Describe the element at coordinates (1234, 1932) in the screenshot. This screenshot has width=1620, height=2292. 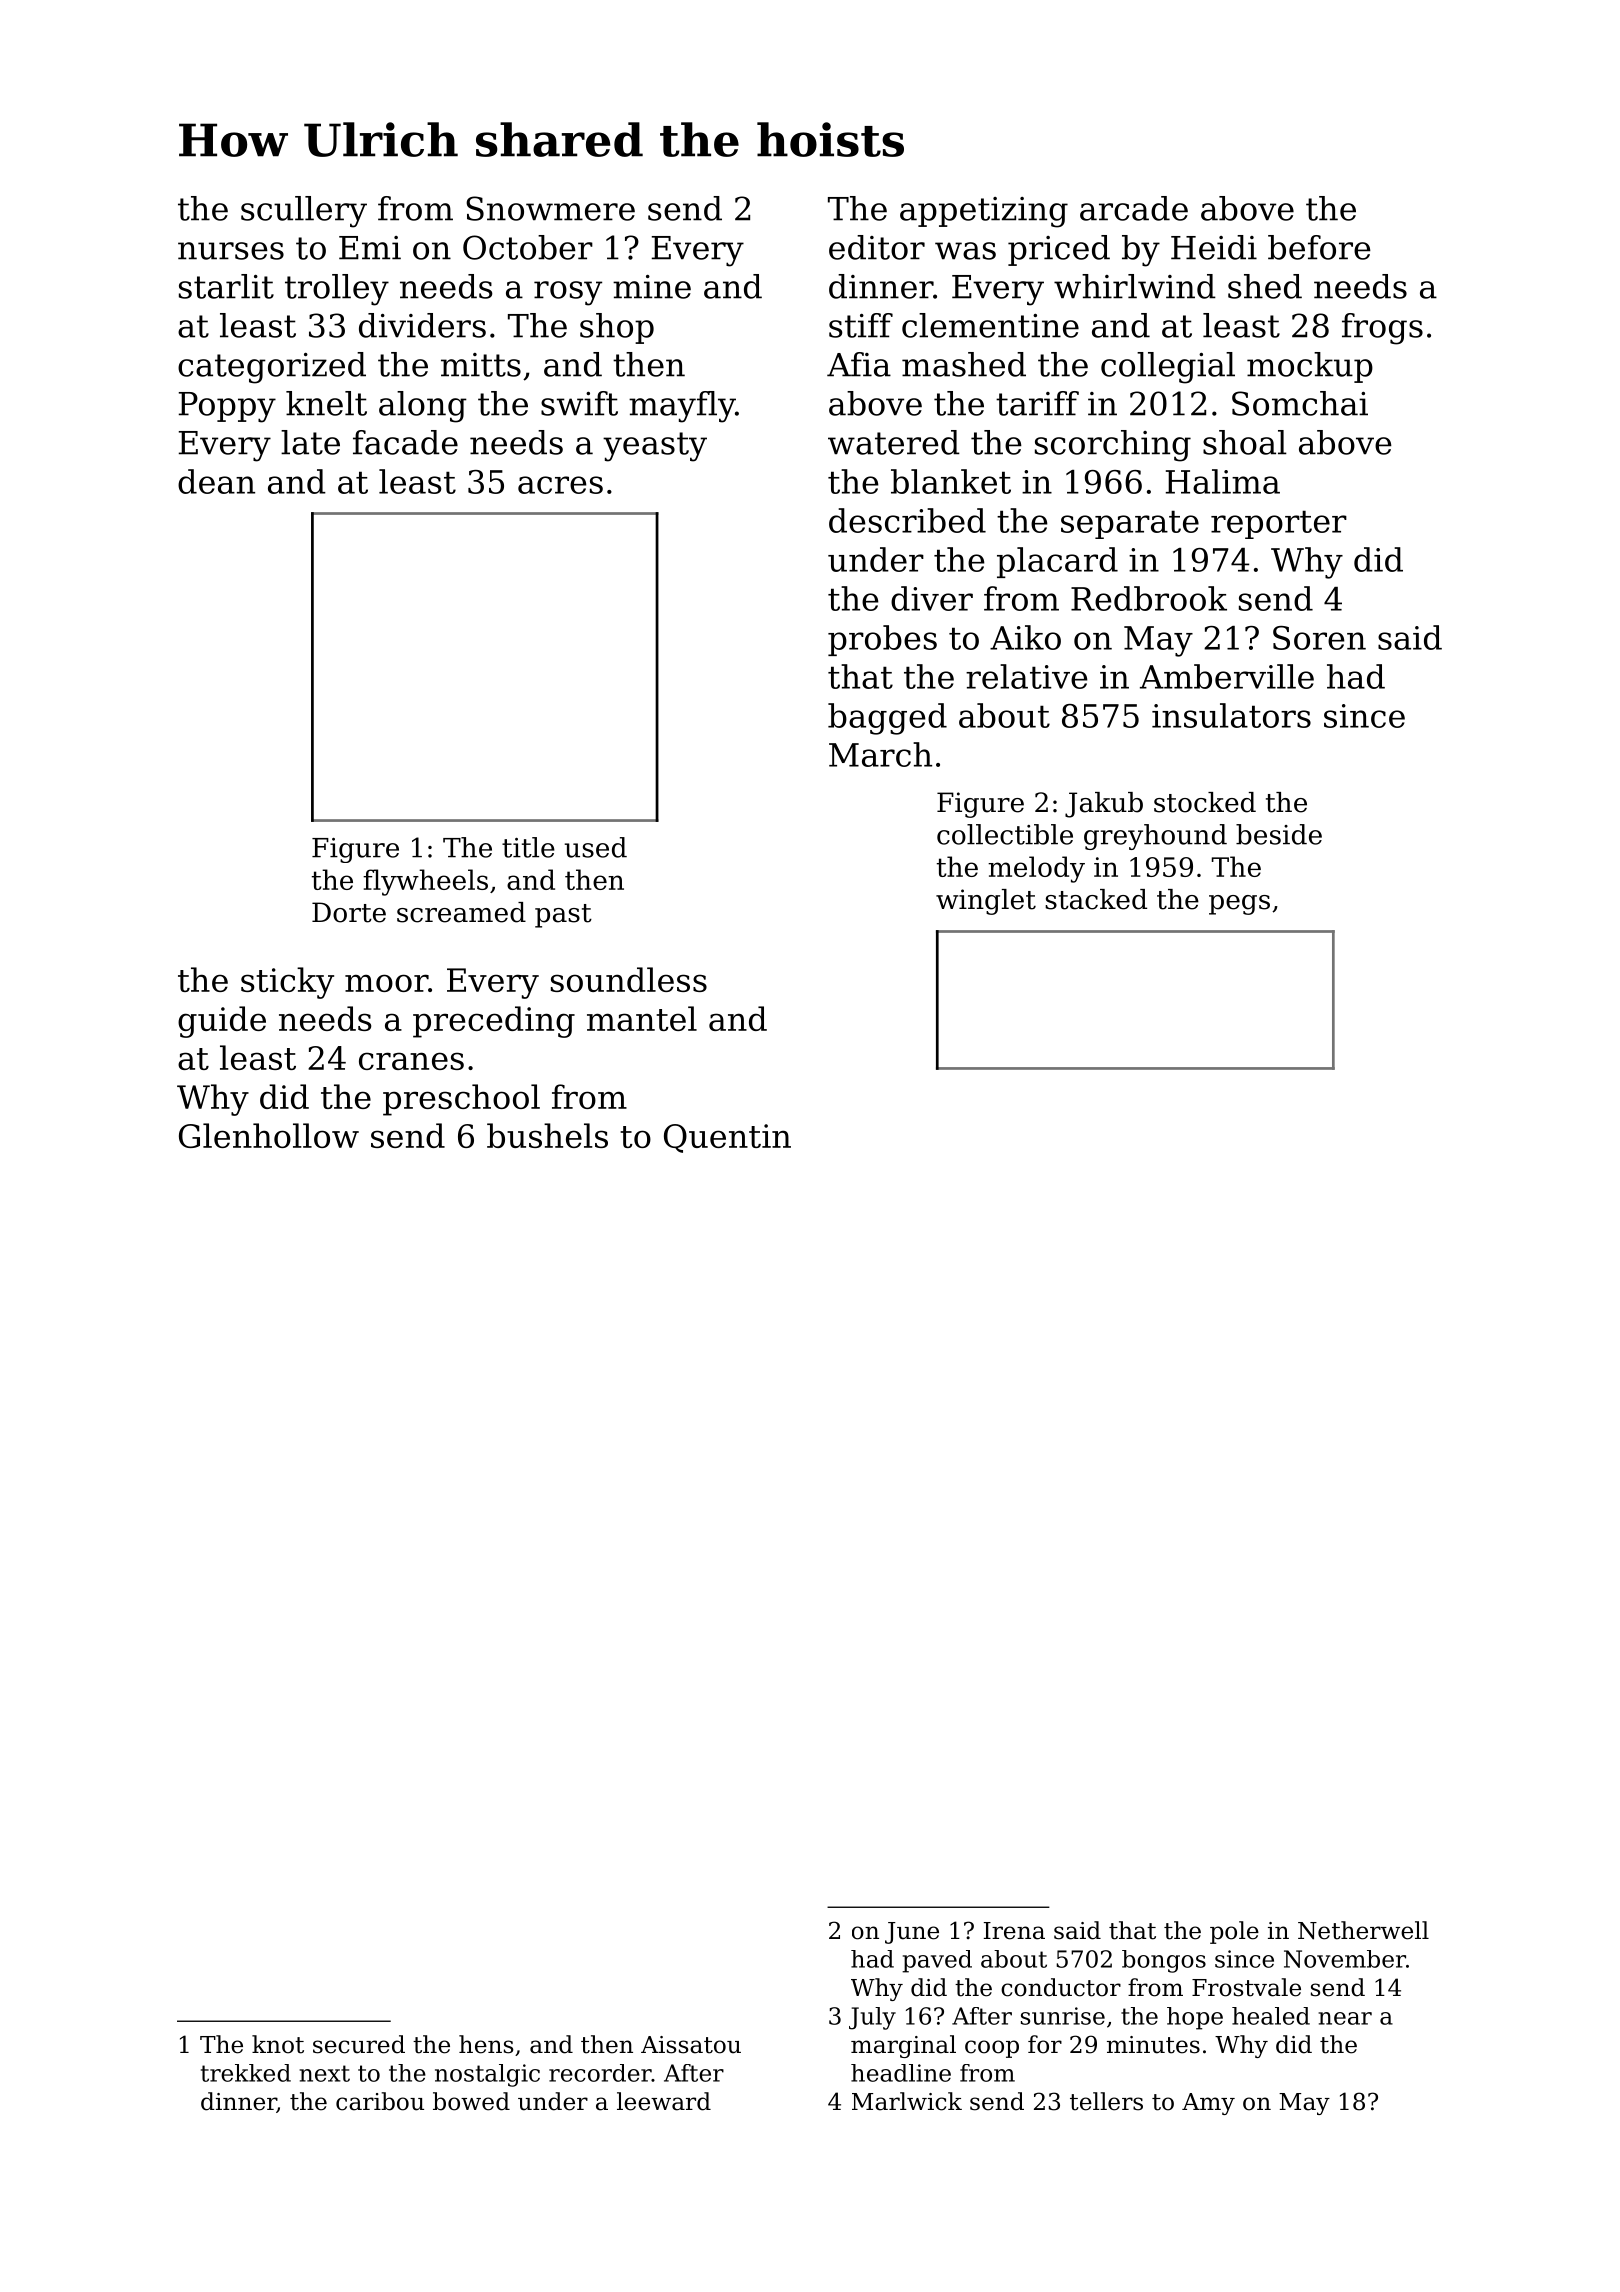
I see `pole` at that location.
